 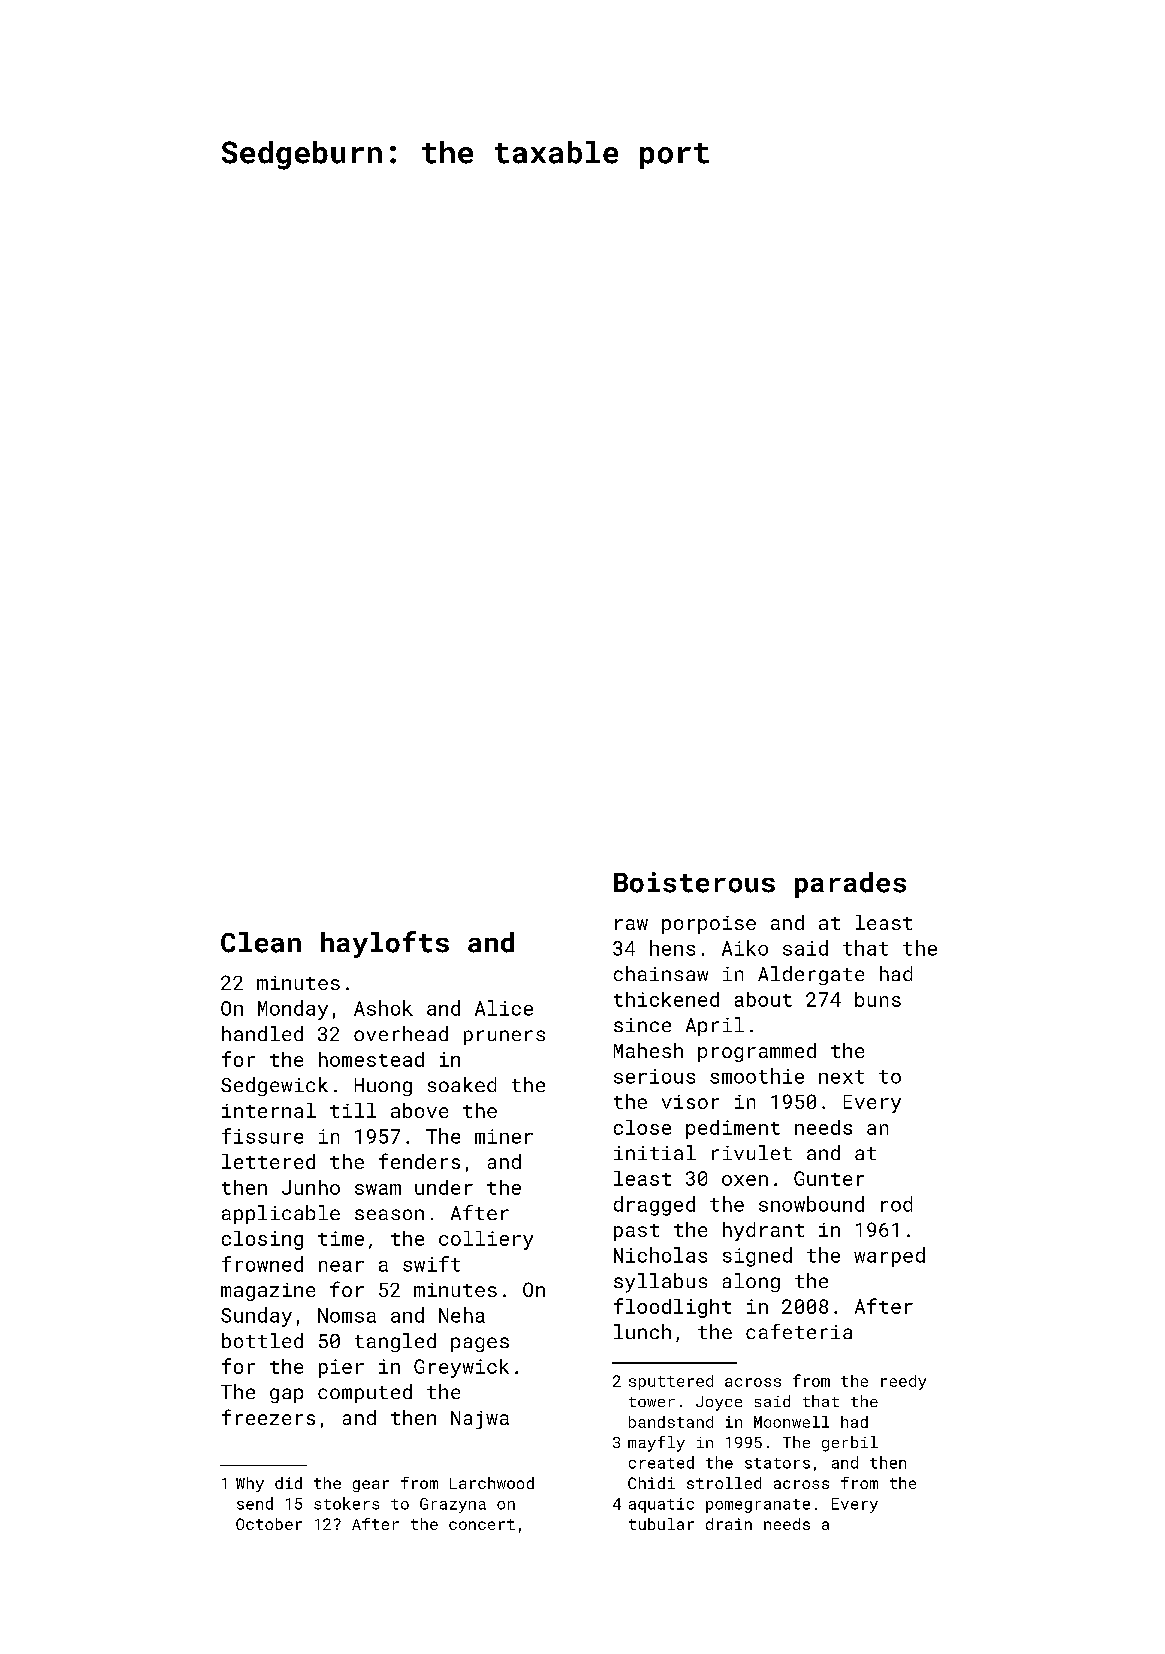 I want to click on parades, so click(x=850, y=885).
